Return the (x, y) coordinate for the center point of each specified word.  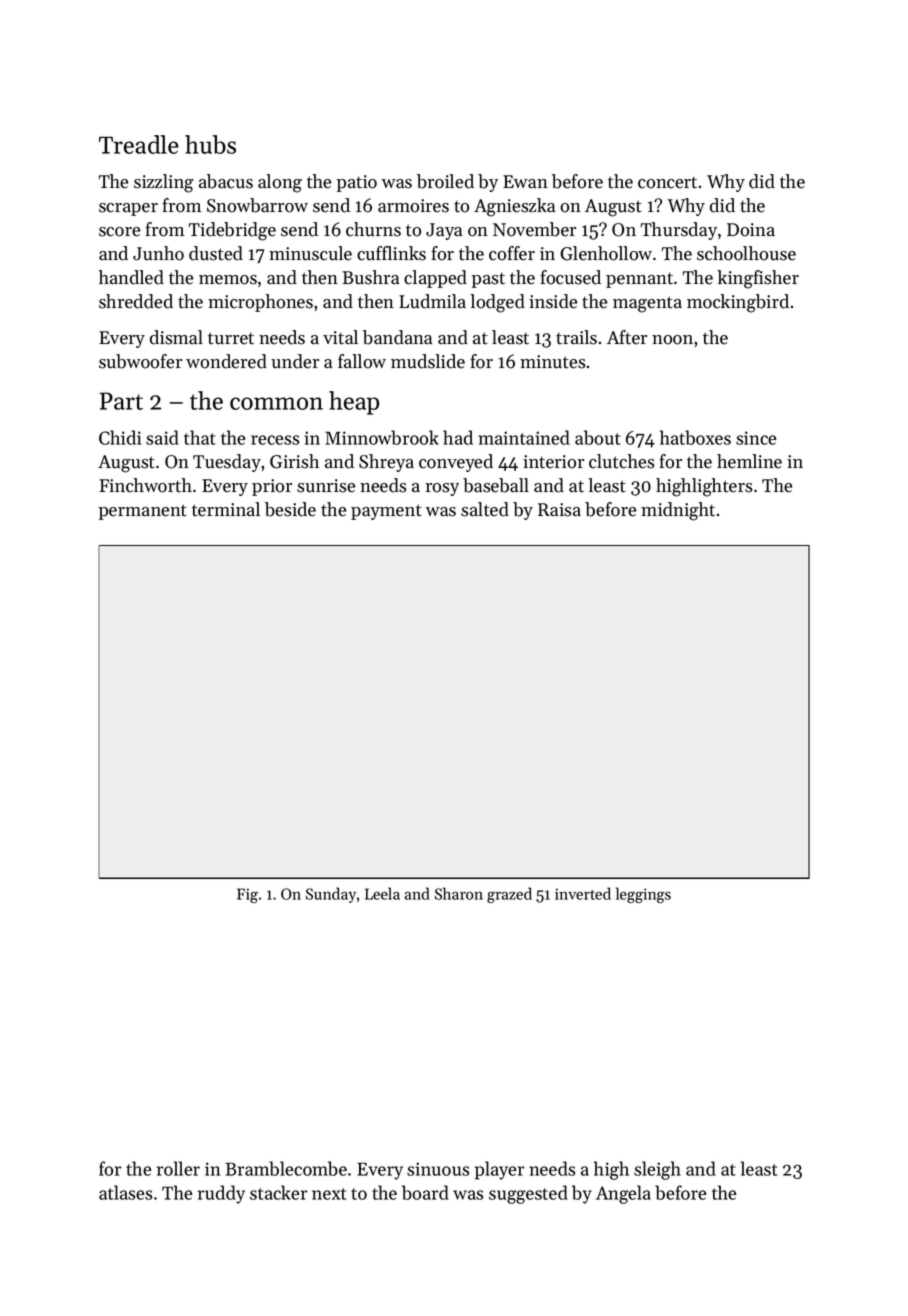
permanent (143, 512)
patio (357, 183)
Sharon (459, 893)
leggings (643, 895)
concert (667, 183)
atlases (125, 1192)
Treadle (139, 144)
